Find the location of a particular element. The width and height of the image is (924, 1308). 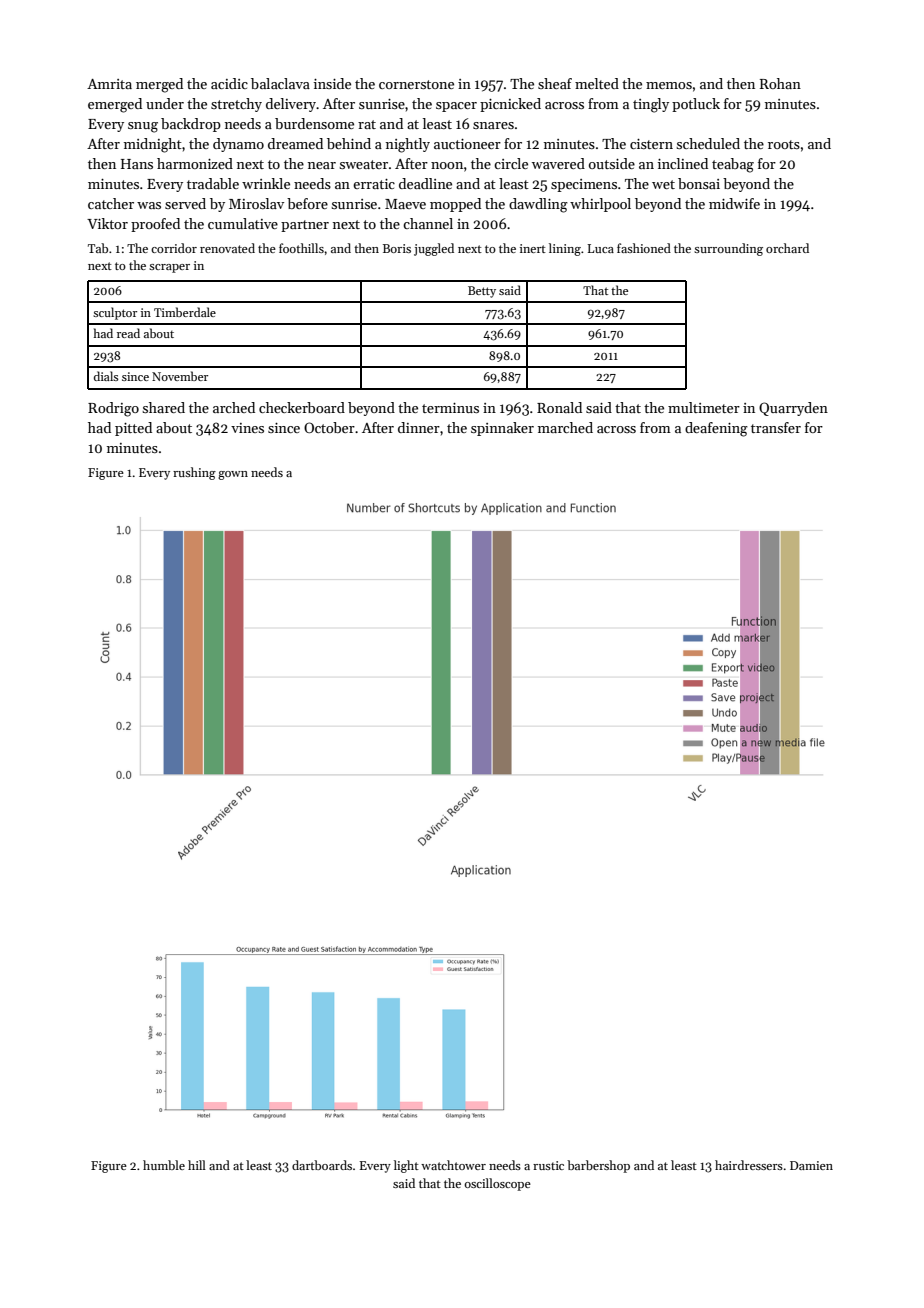

Timberdale is located at coordinates (185, 312).
